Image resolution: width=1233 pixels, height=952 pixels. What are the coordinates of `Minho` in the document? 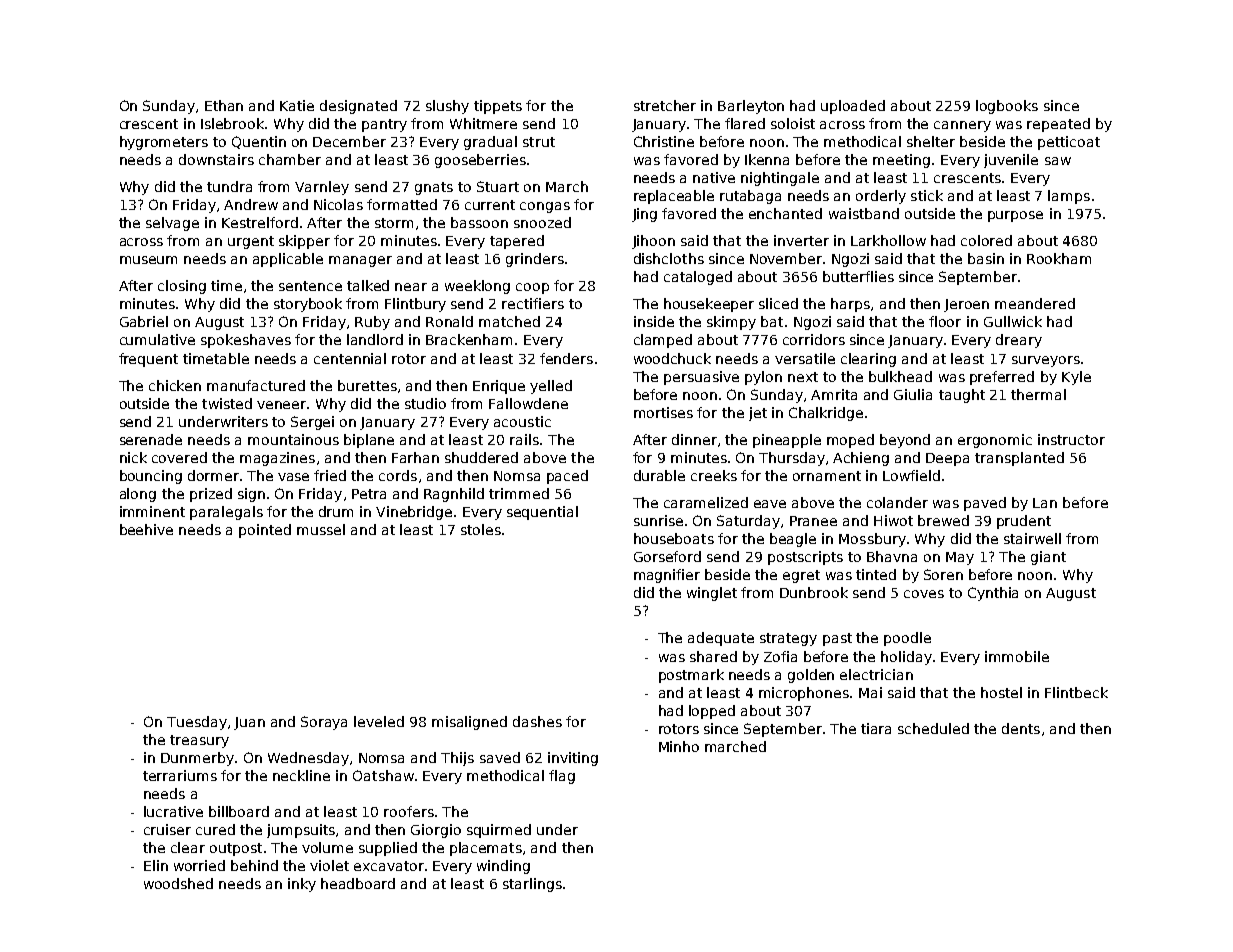 It's located at (679, 746).
